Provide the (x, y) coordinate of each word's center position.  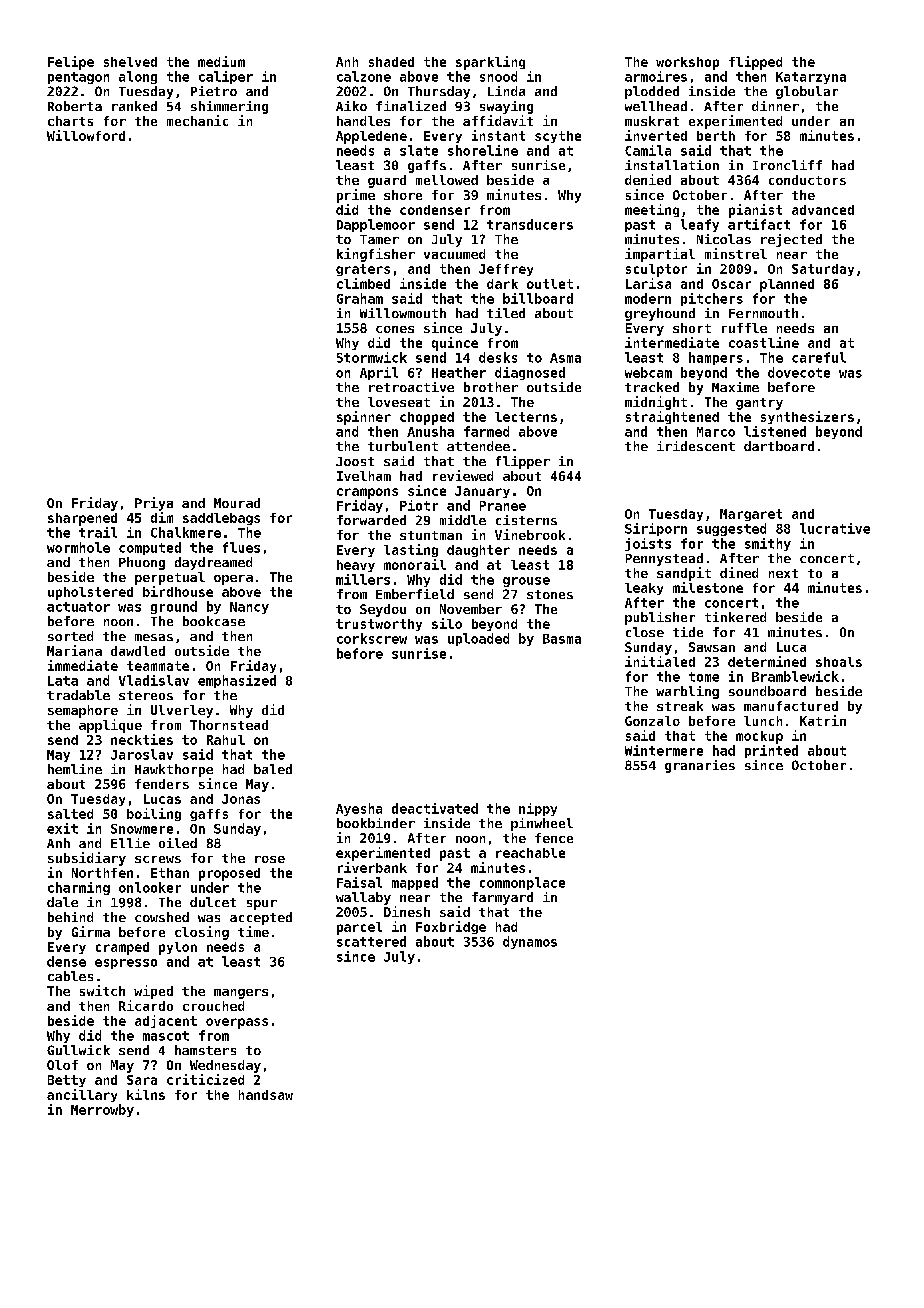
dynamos (530, 942)
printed (771, 751)
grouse (526, 582)
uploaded (478, 639)
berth (716, 136)
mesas (154, 637)
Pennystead (664, 559)
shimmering (229, 107)
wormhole (78, 547)
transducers (530, 224)
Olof (62, 1065)
